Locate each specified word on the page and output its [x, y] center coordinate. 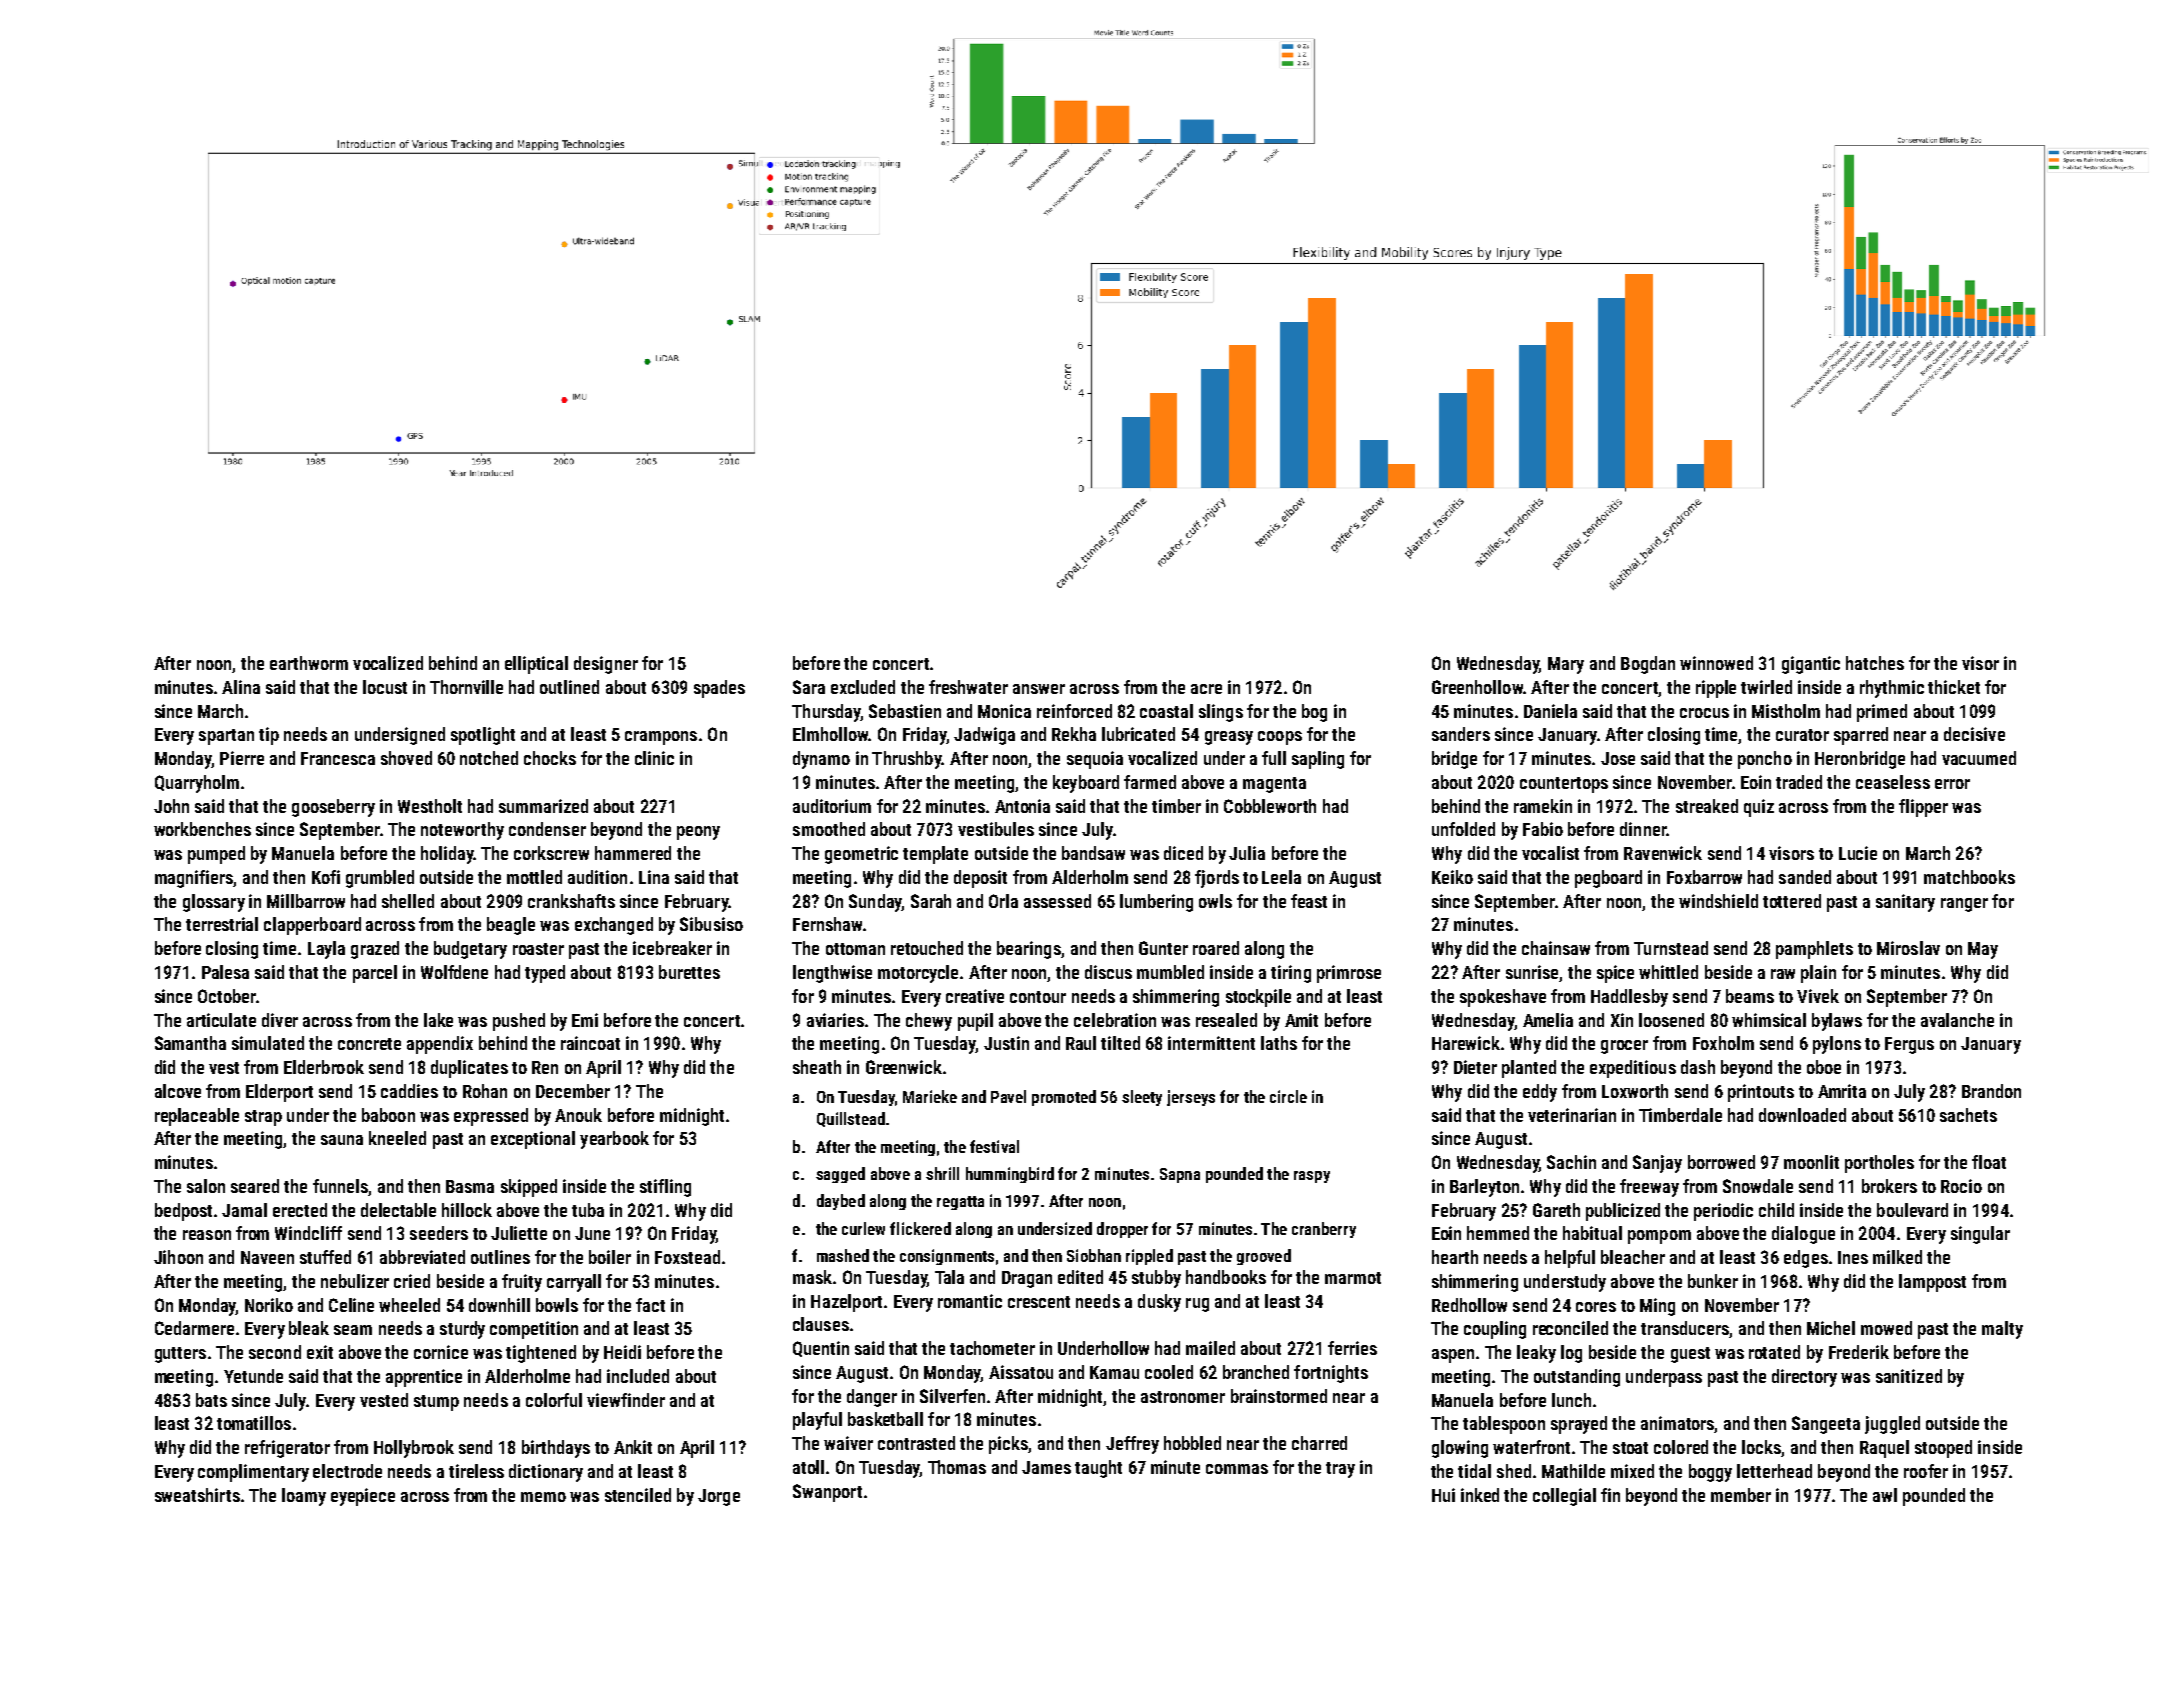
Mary [1566, 665]
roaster [538, 949]
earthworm [309, 663]
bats [211, 1400]
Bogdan [1648, 665]
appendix [440, 1045]
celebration [1115, 1020]
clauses [821, 1324]
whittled [1668, 972]
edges [1806, 1259]
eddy [1540, 1093]
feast [1309, 901]
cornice [441, 1352]
